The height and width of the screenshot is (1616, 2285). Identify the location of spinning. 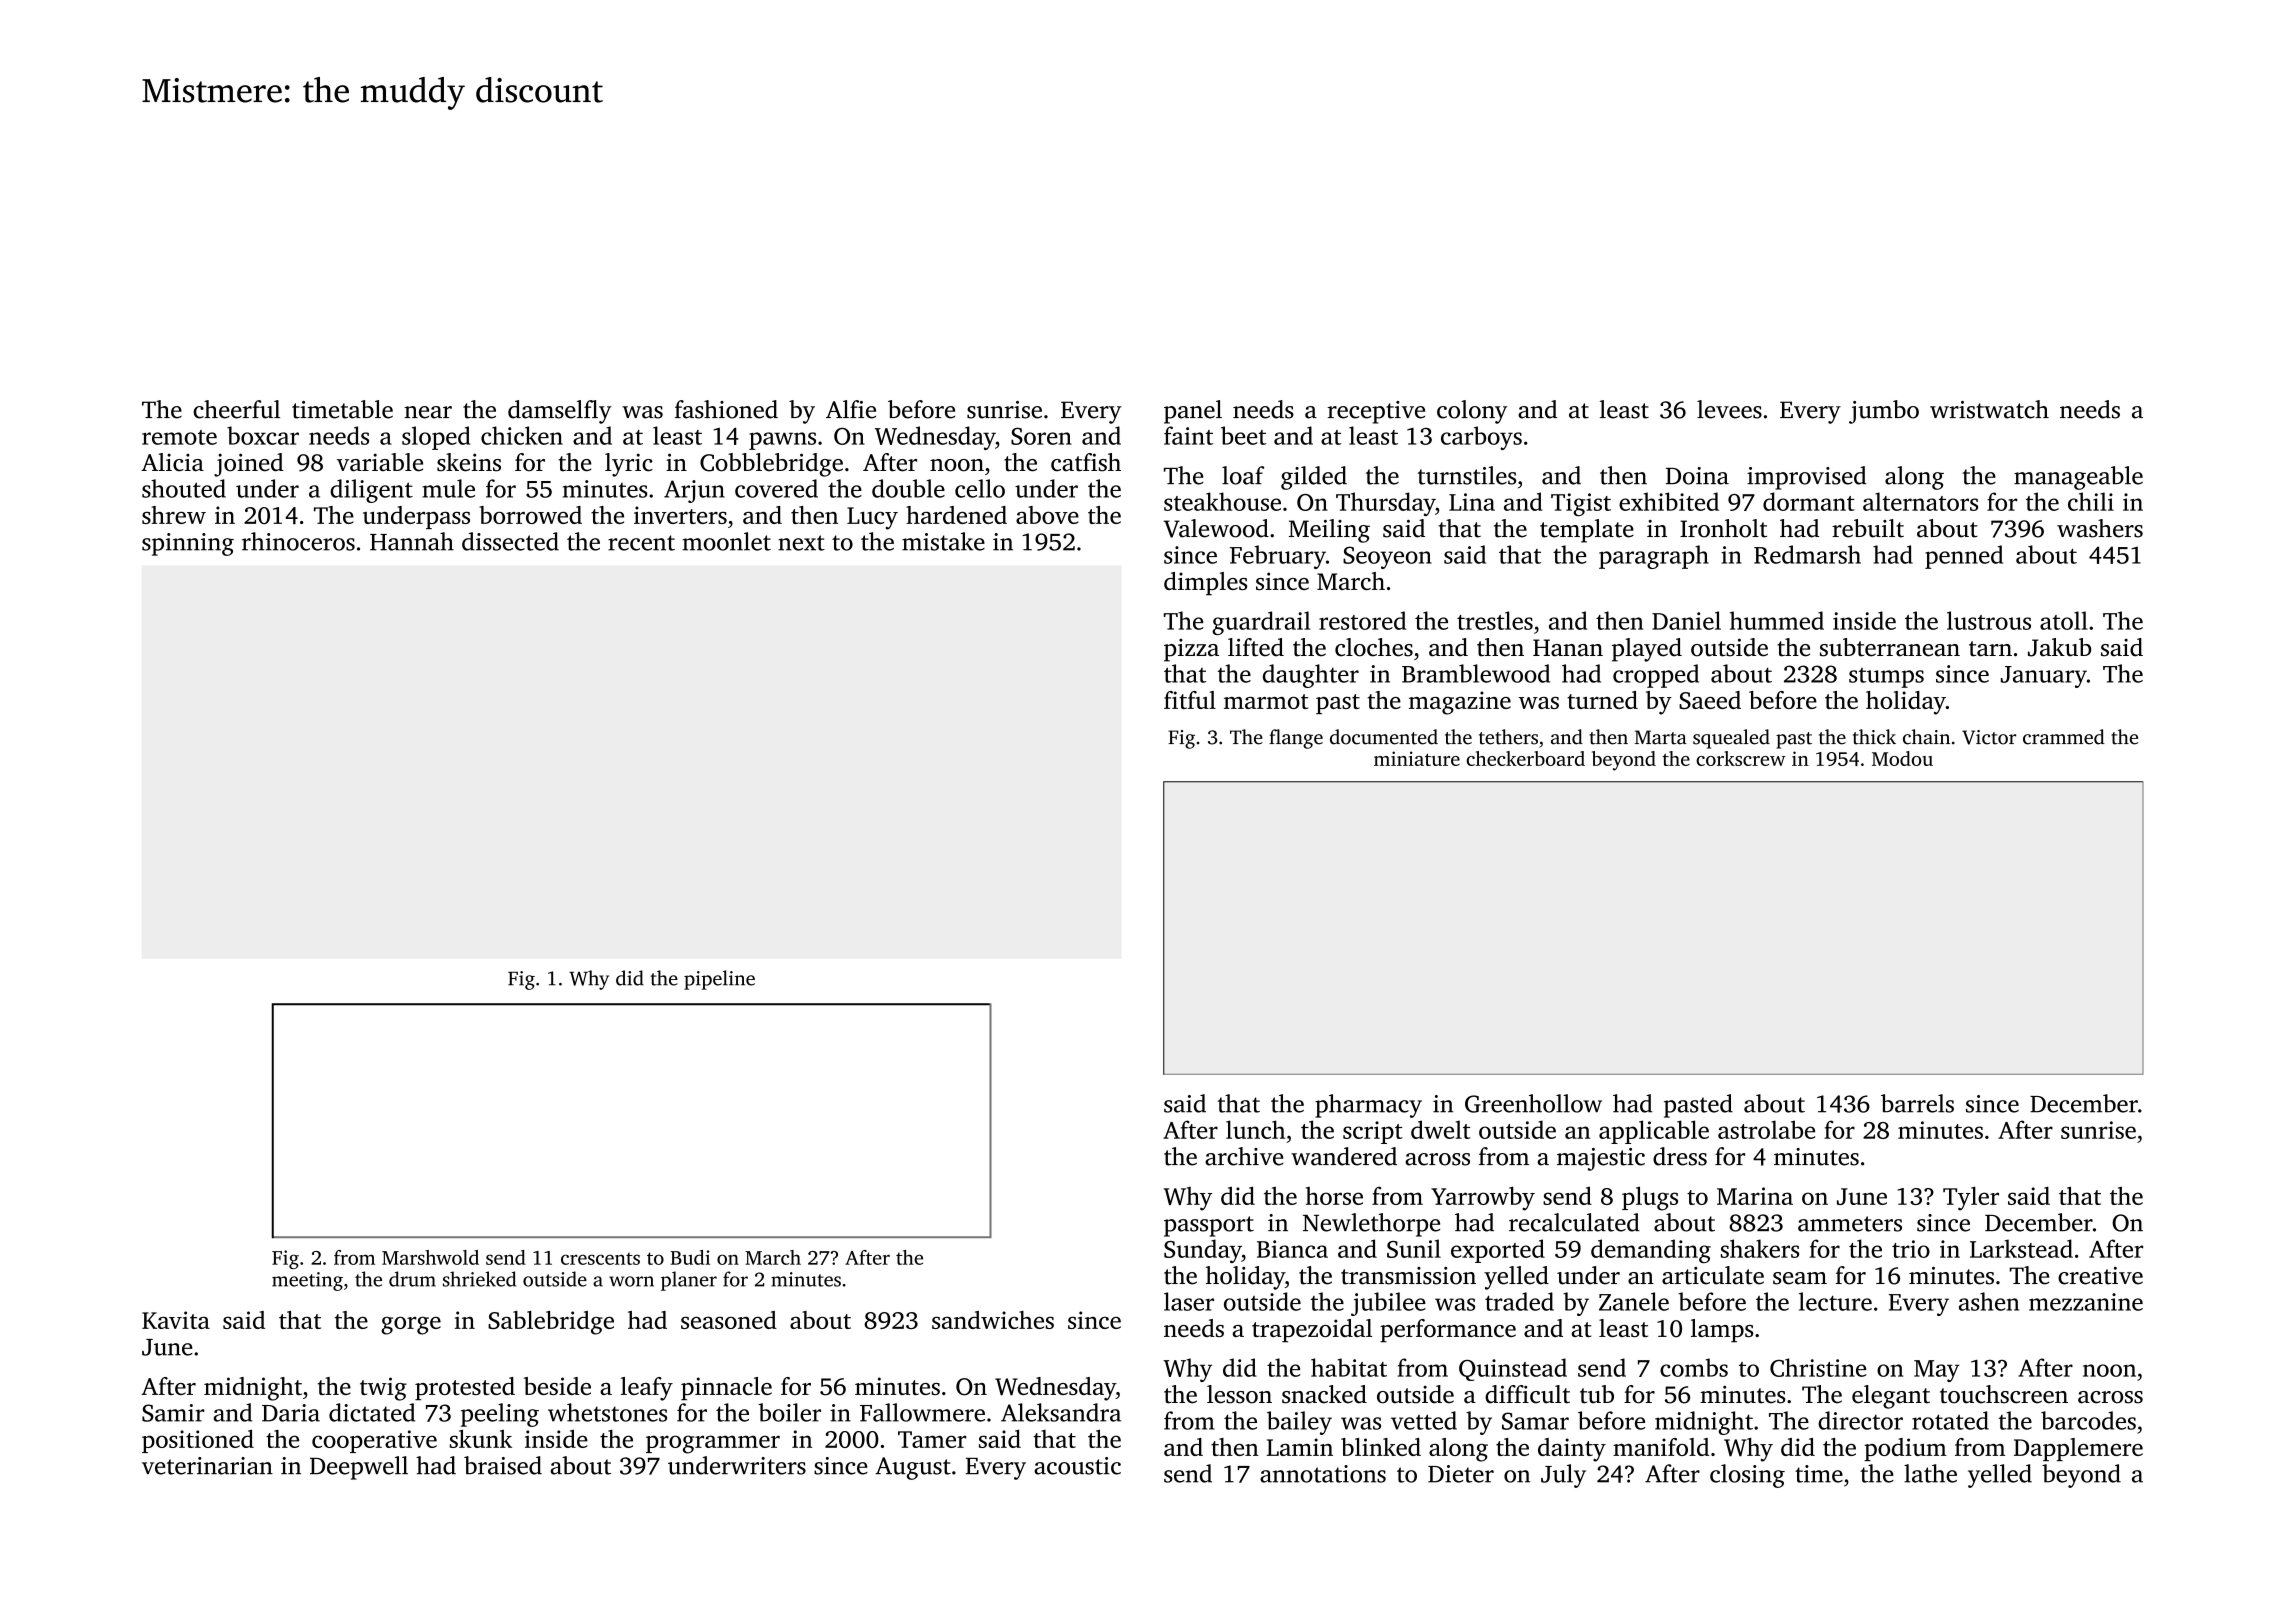
(188, 544).
